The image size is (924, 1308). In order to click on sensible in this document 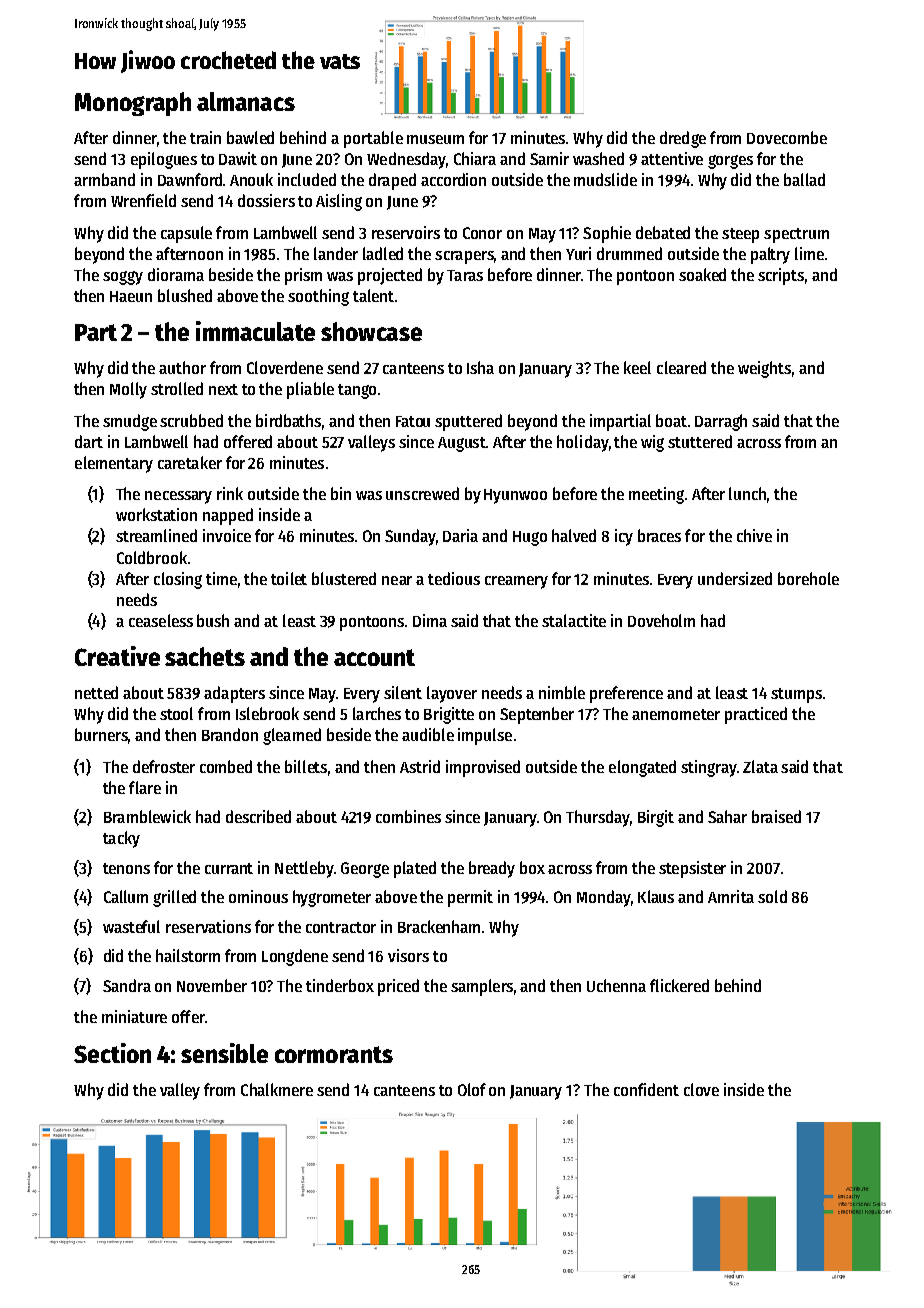, I will do `click(224, 1053)`.
